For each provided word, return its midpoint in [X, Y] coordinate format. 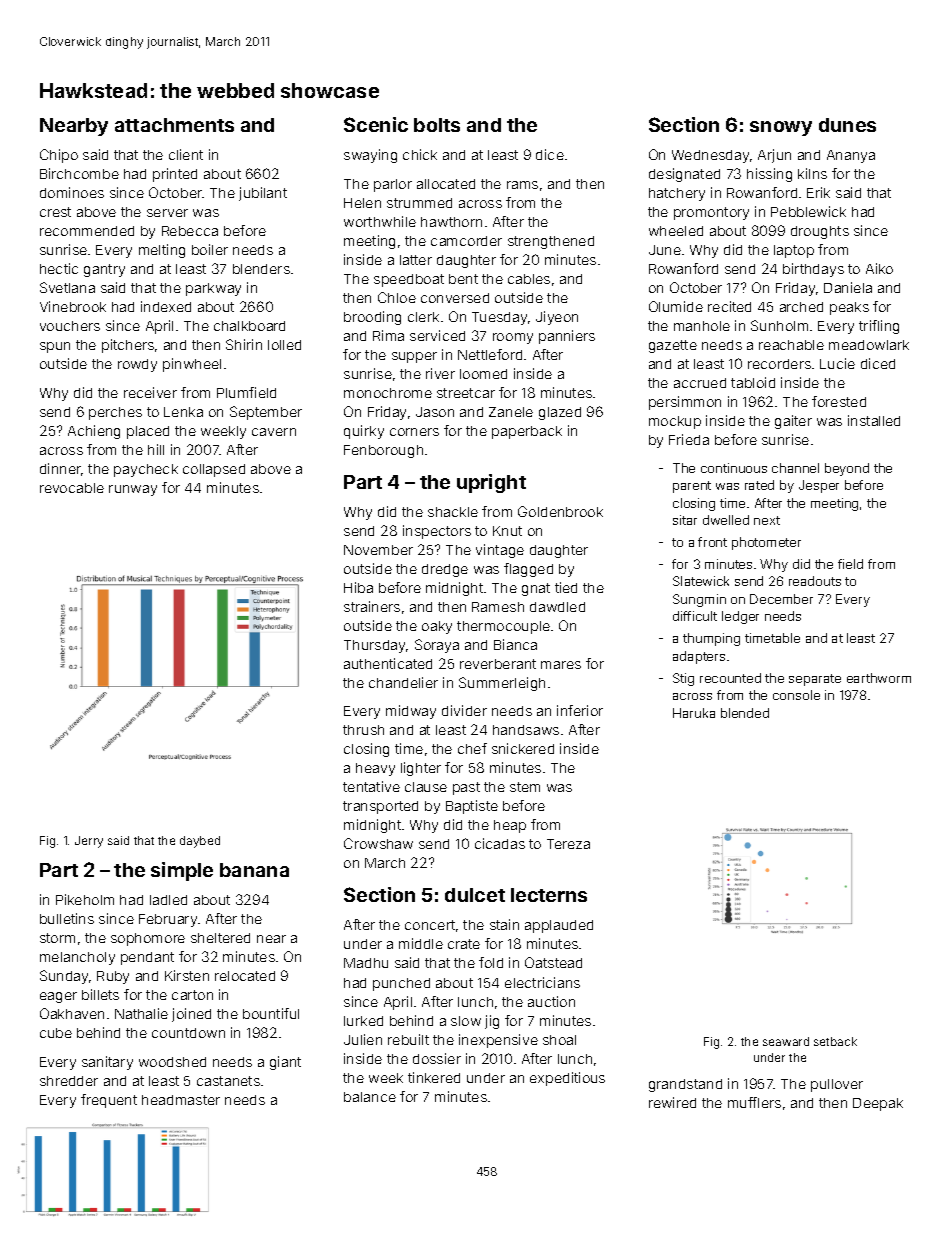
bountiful [271, 1013]
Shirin [244, 344]
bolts [437, 125]
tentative [371, 786]
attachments [174, 125]
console [796, 695]
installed [874, 420]
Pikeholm [85, 899]
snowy [781, 128]
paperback [527, 432]
